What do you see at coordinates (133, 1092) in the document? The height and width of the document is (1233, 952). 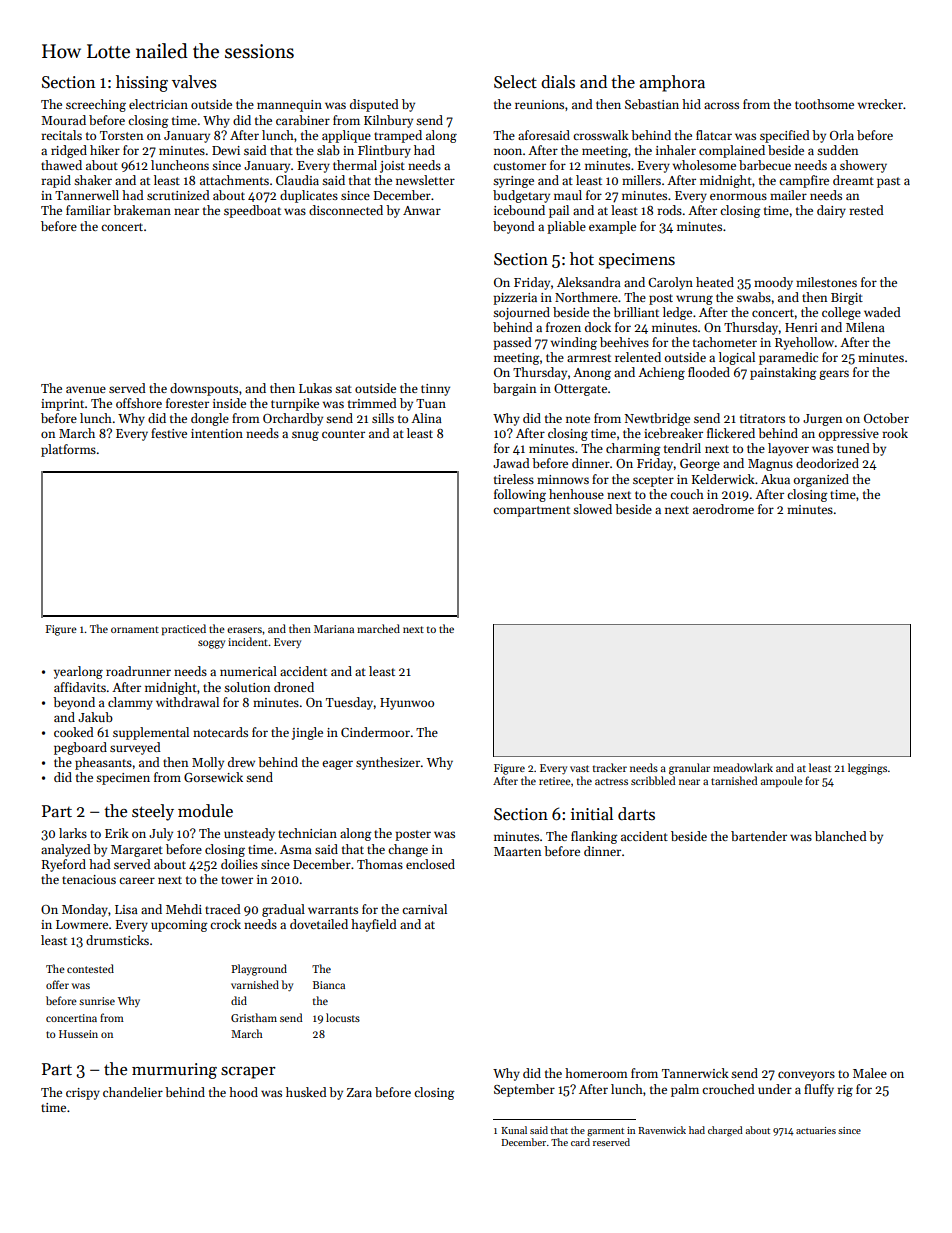 I see `chandelier` at bounding box center [133, 1092].
